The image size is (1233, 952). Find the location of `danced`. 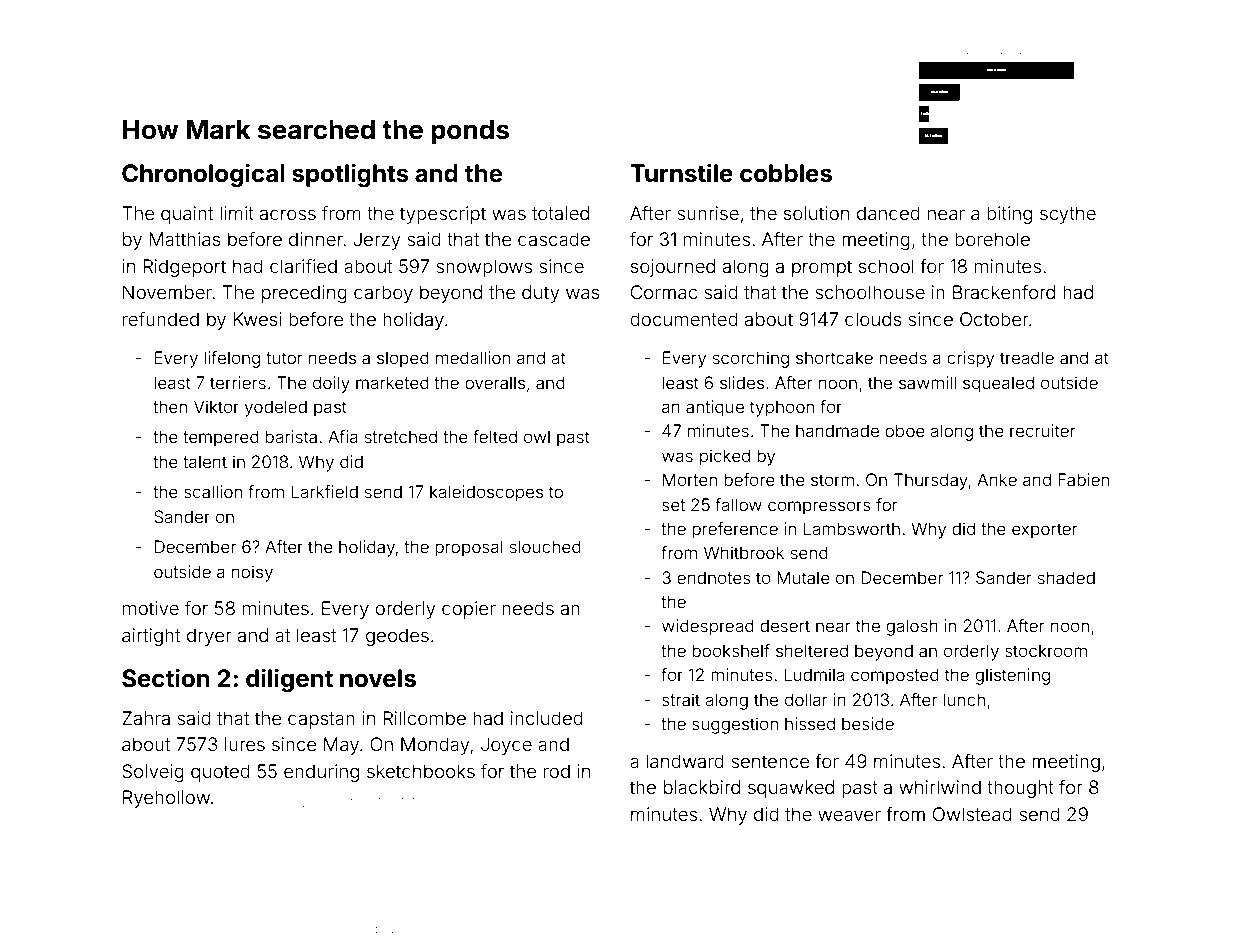

danced is located at coordinates (888, 213).
